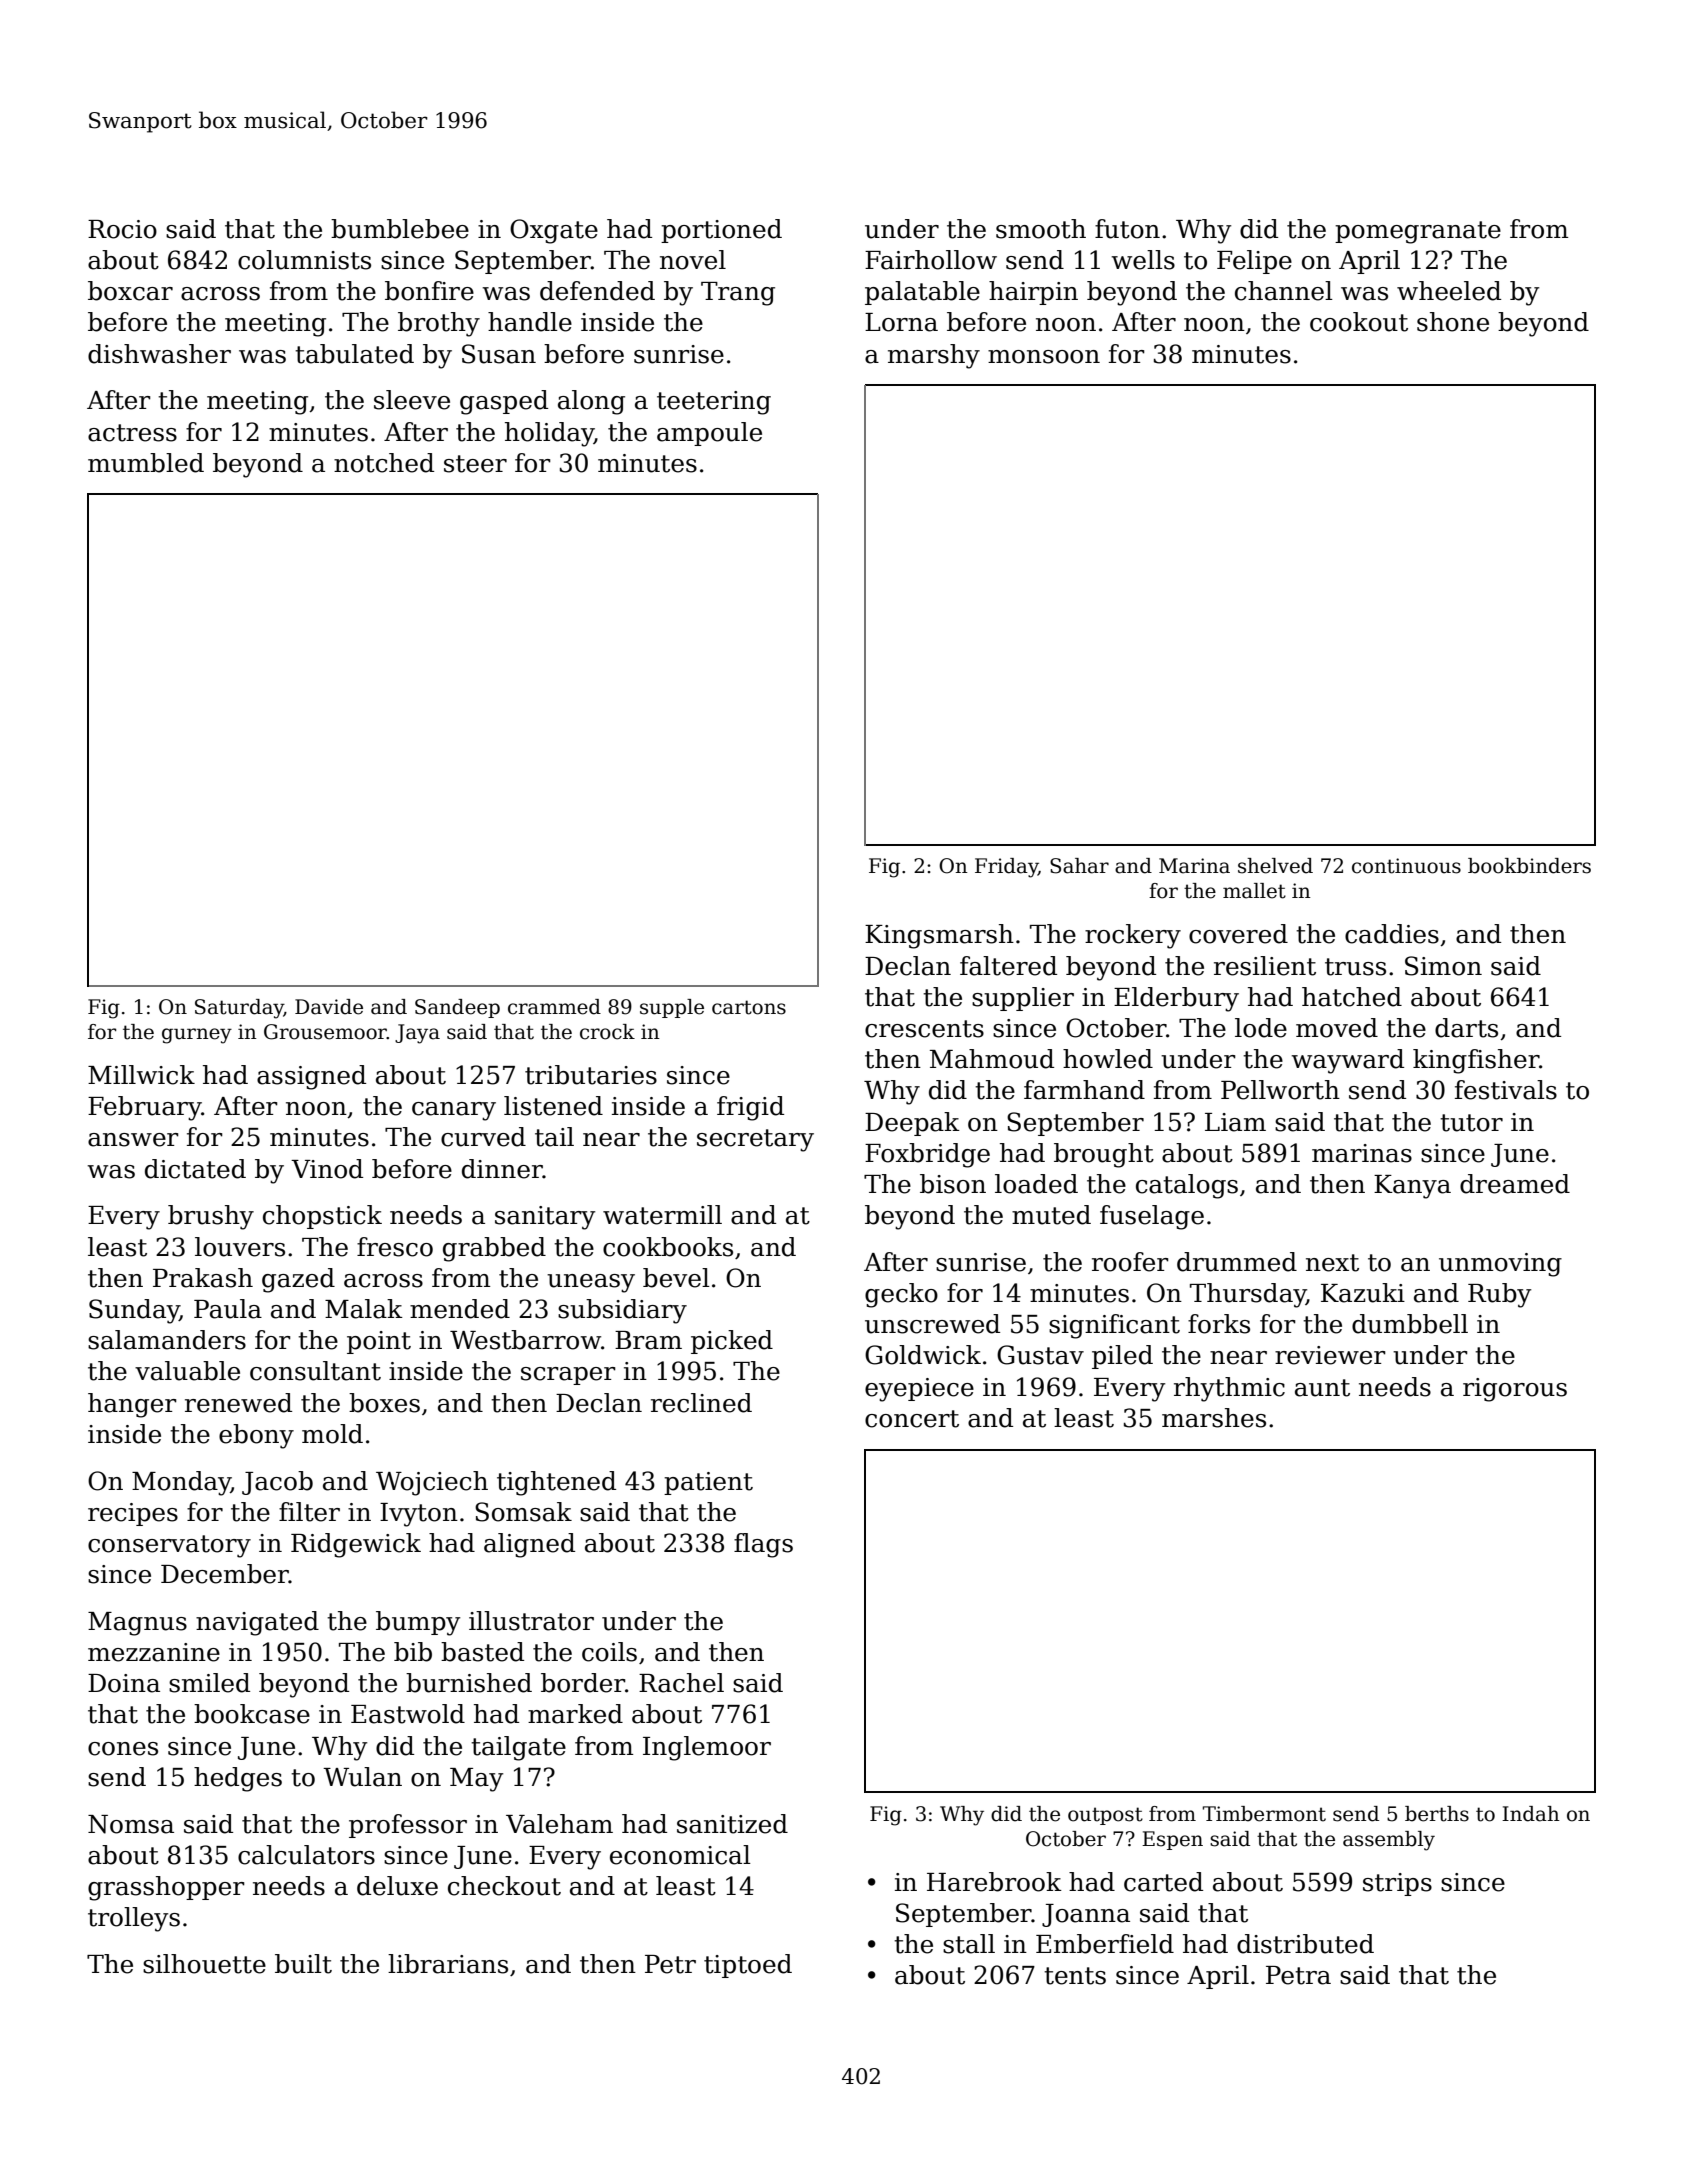 Image resolution: width=1683 pixels, height=2178 pixels. I want to click on rigorous, so click(1515, 1390).
